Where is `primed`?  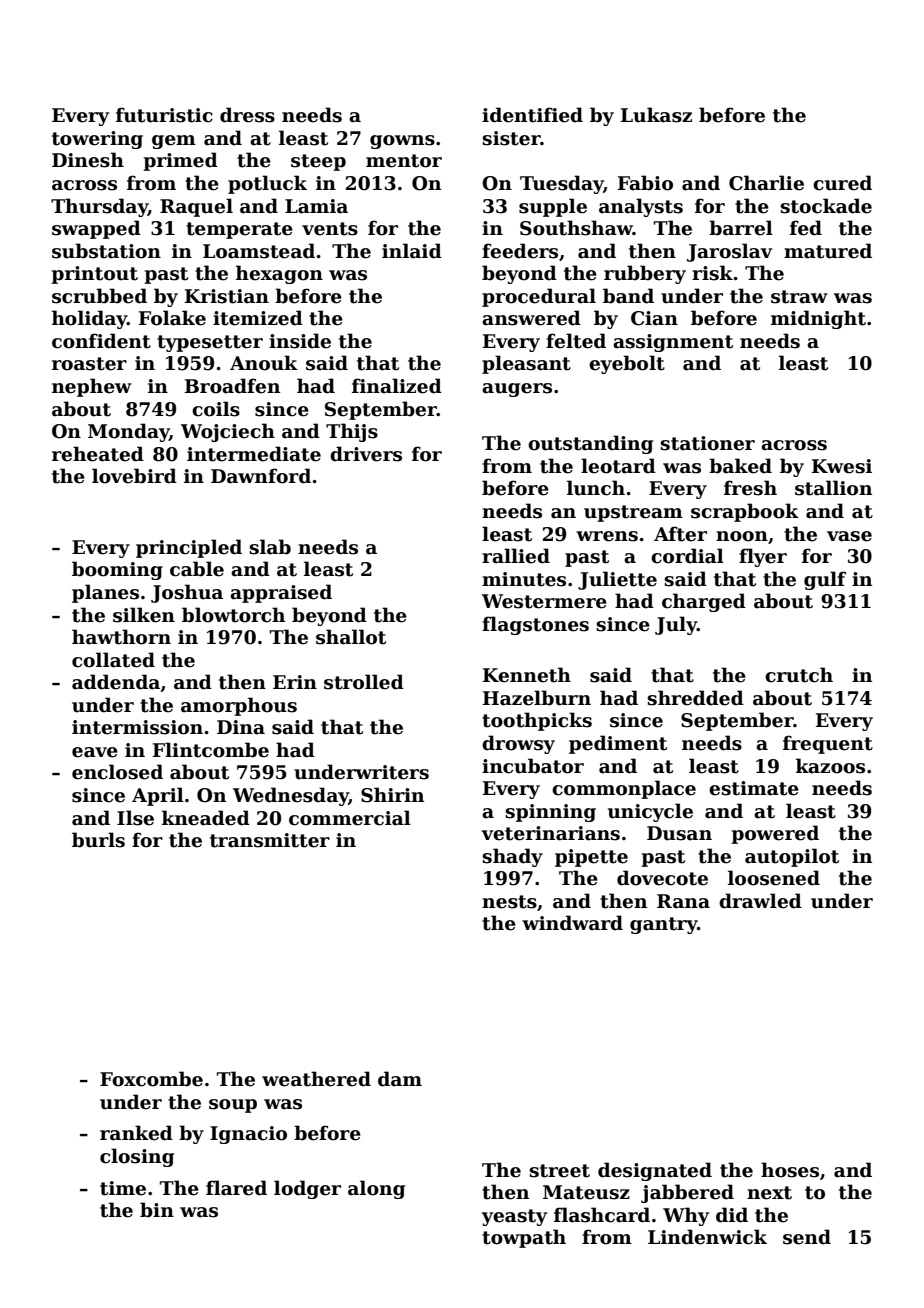
primed is located at coordinates (180, 161).
